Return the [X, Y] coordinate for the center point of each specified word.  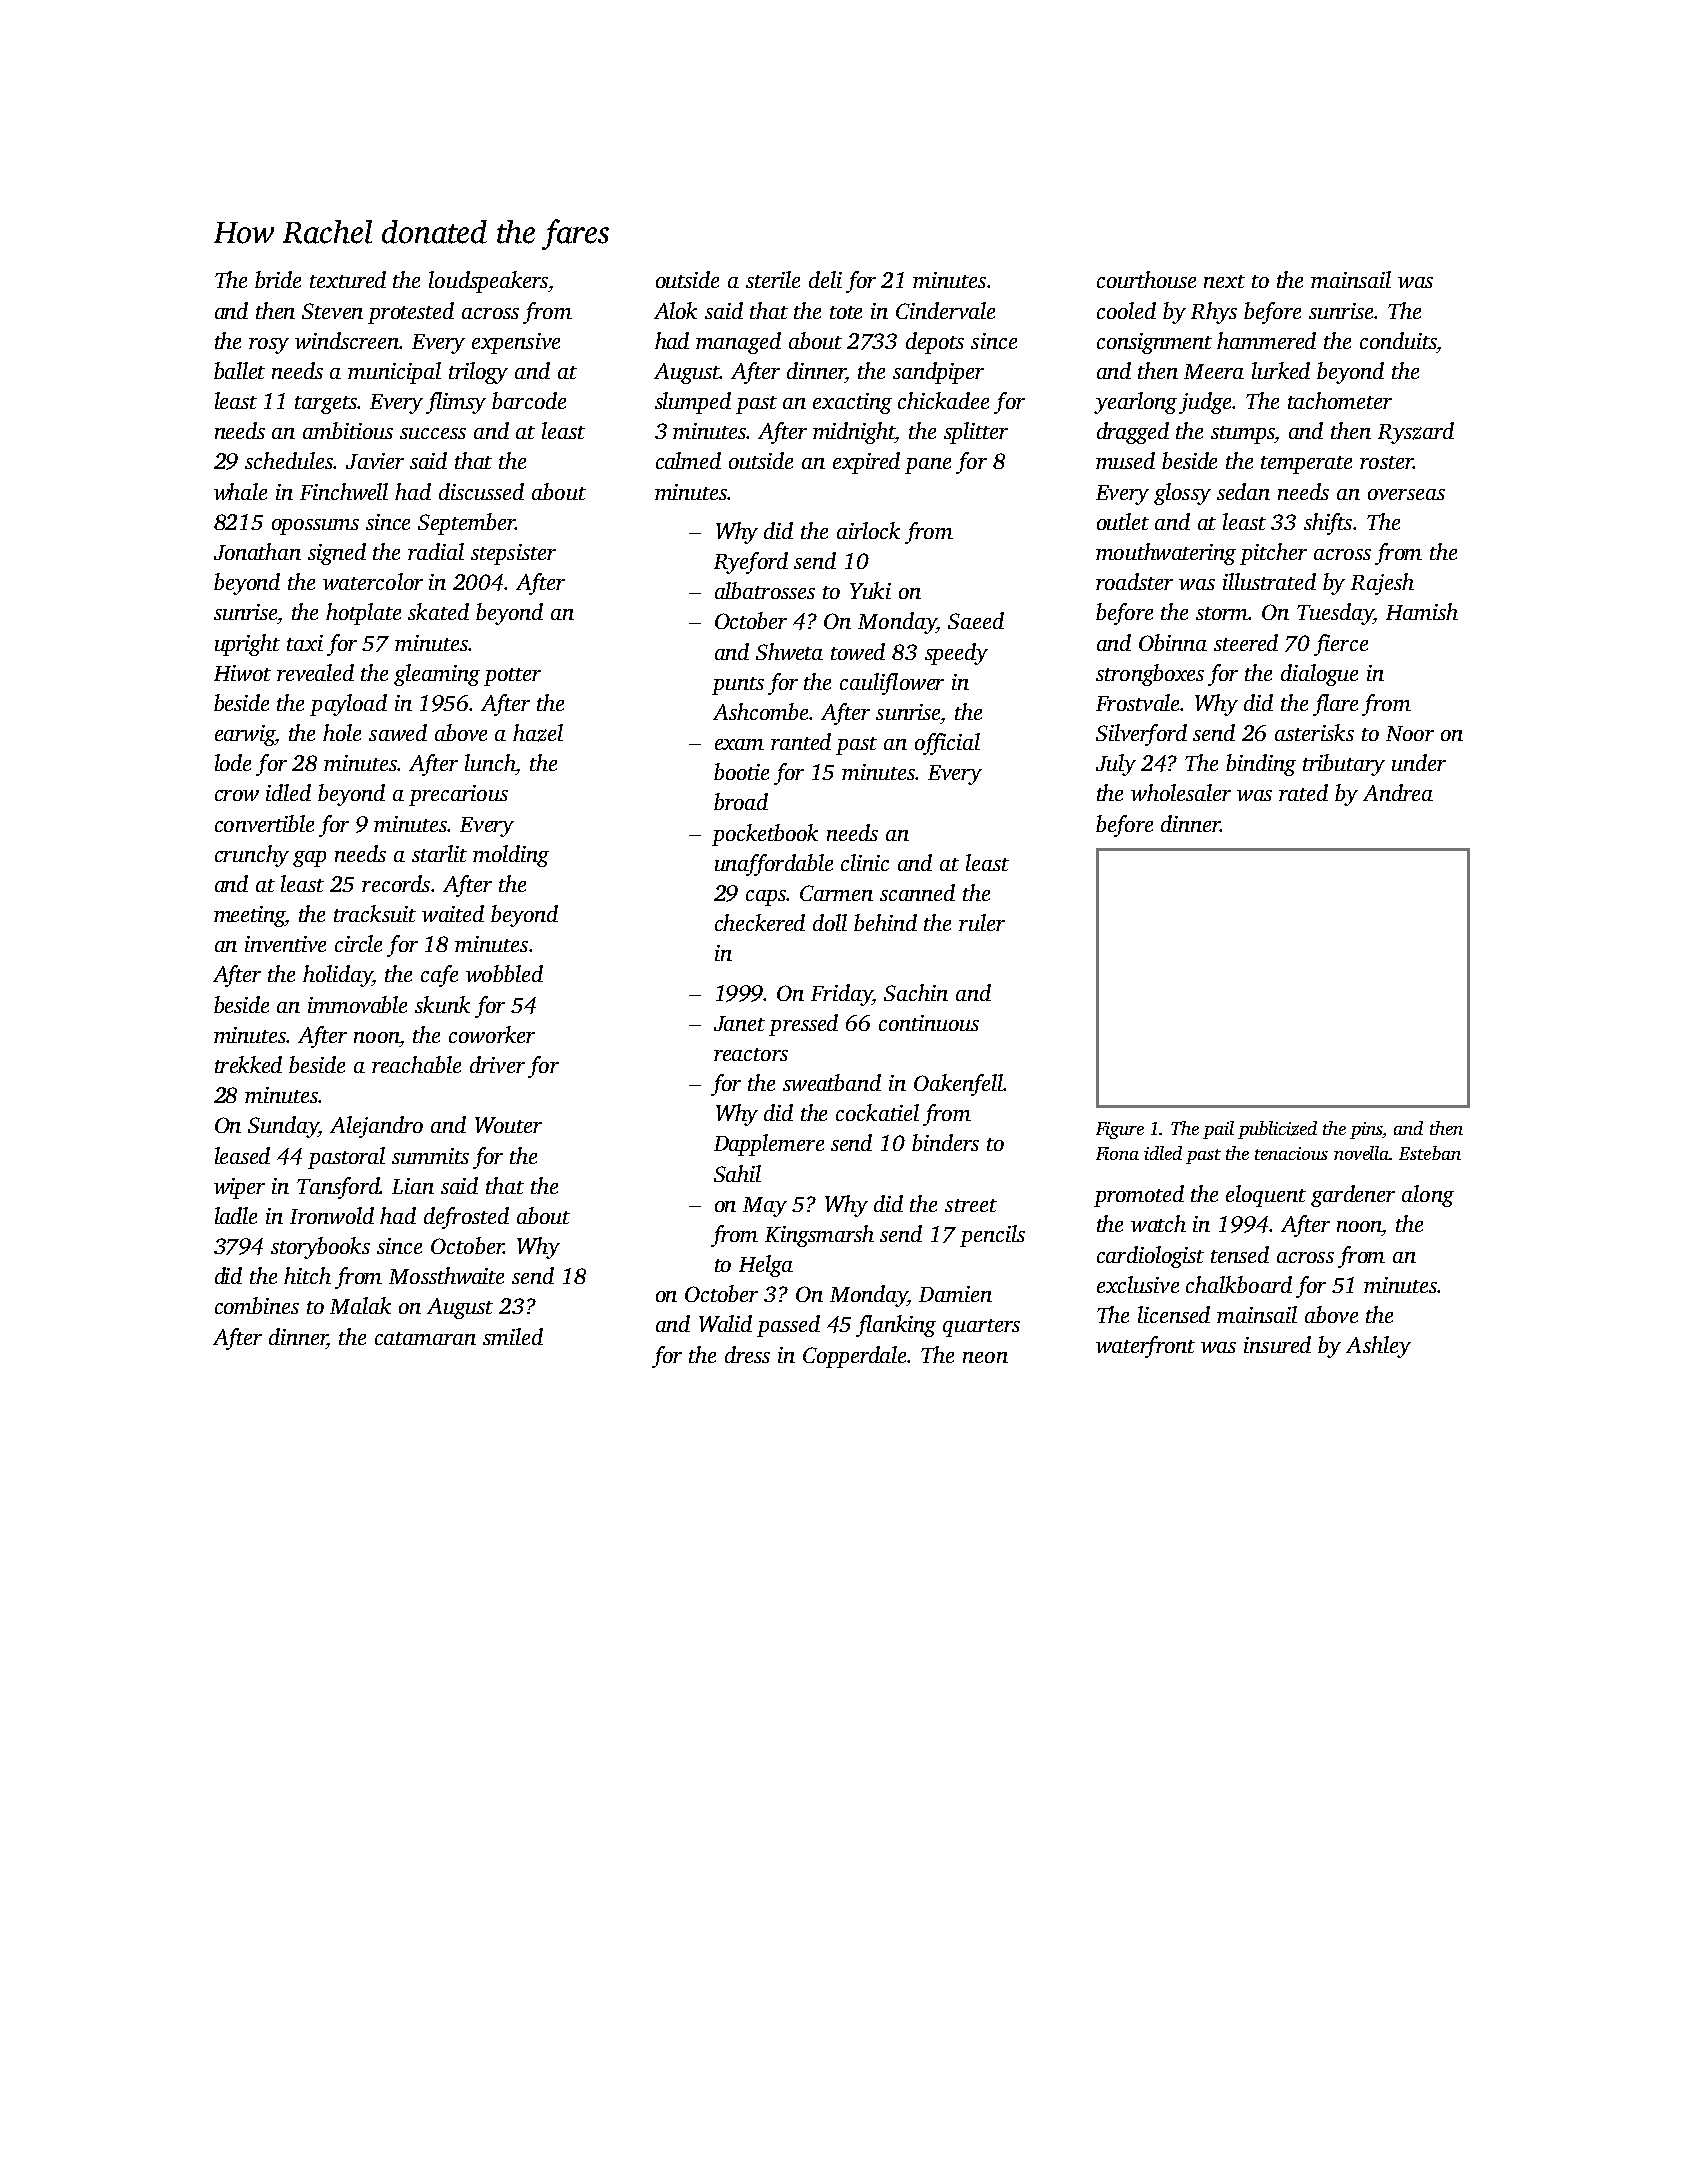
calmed [688, 460]
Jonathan [257, 551]
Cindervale [945, 310]
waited [453, 913]
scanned [917, 892]
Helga [766, 1266]
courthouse [1146, 279]
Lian [413, 1186]
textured [348, 279]
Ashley [1378, 1347]
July [1116, 765]
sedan [1243, 491]
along [1428, 1196]
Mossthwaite [446, 1275]
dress [747, 1354]
